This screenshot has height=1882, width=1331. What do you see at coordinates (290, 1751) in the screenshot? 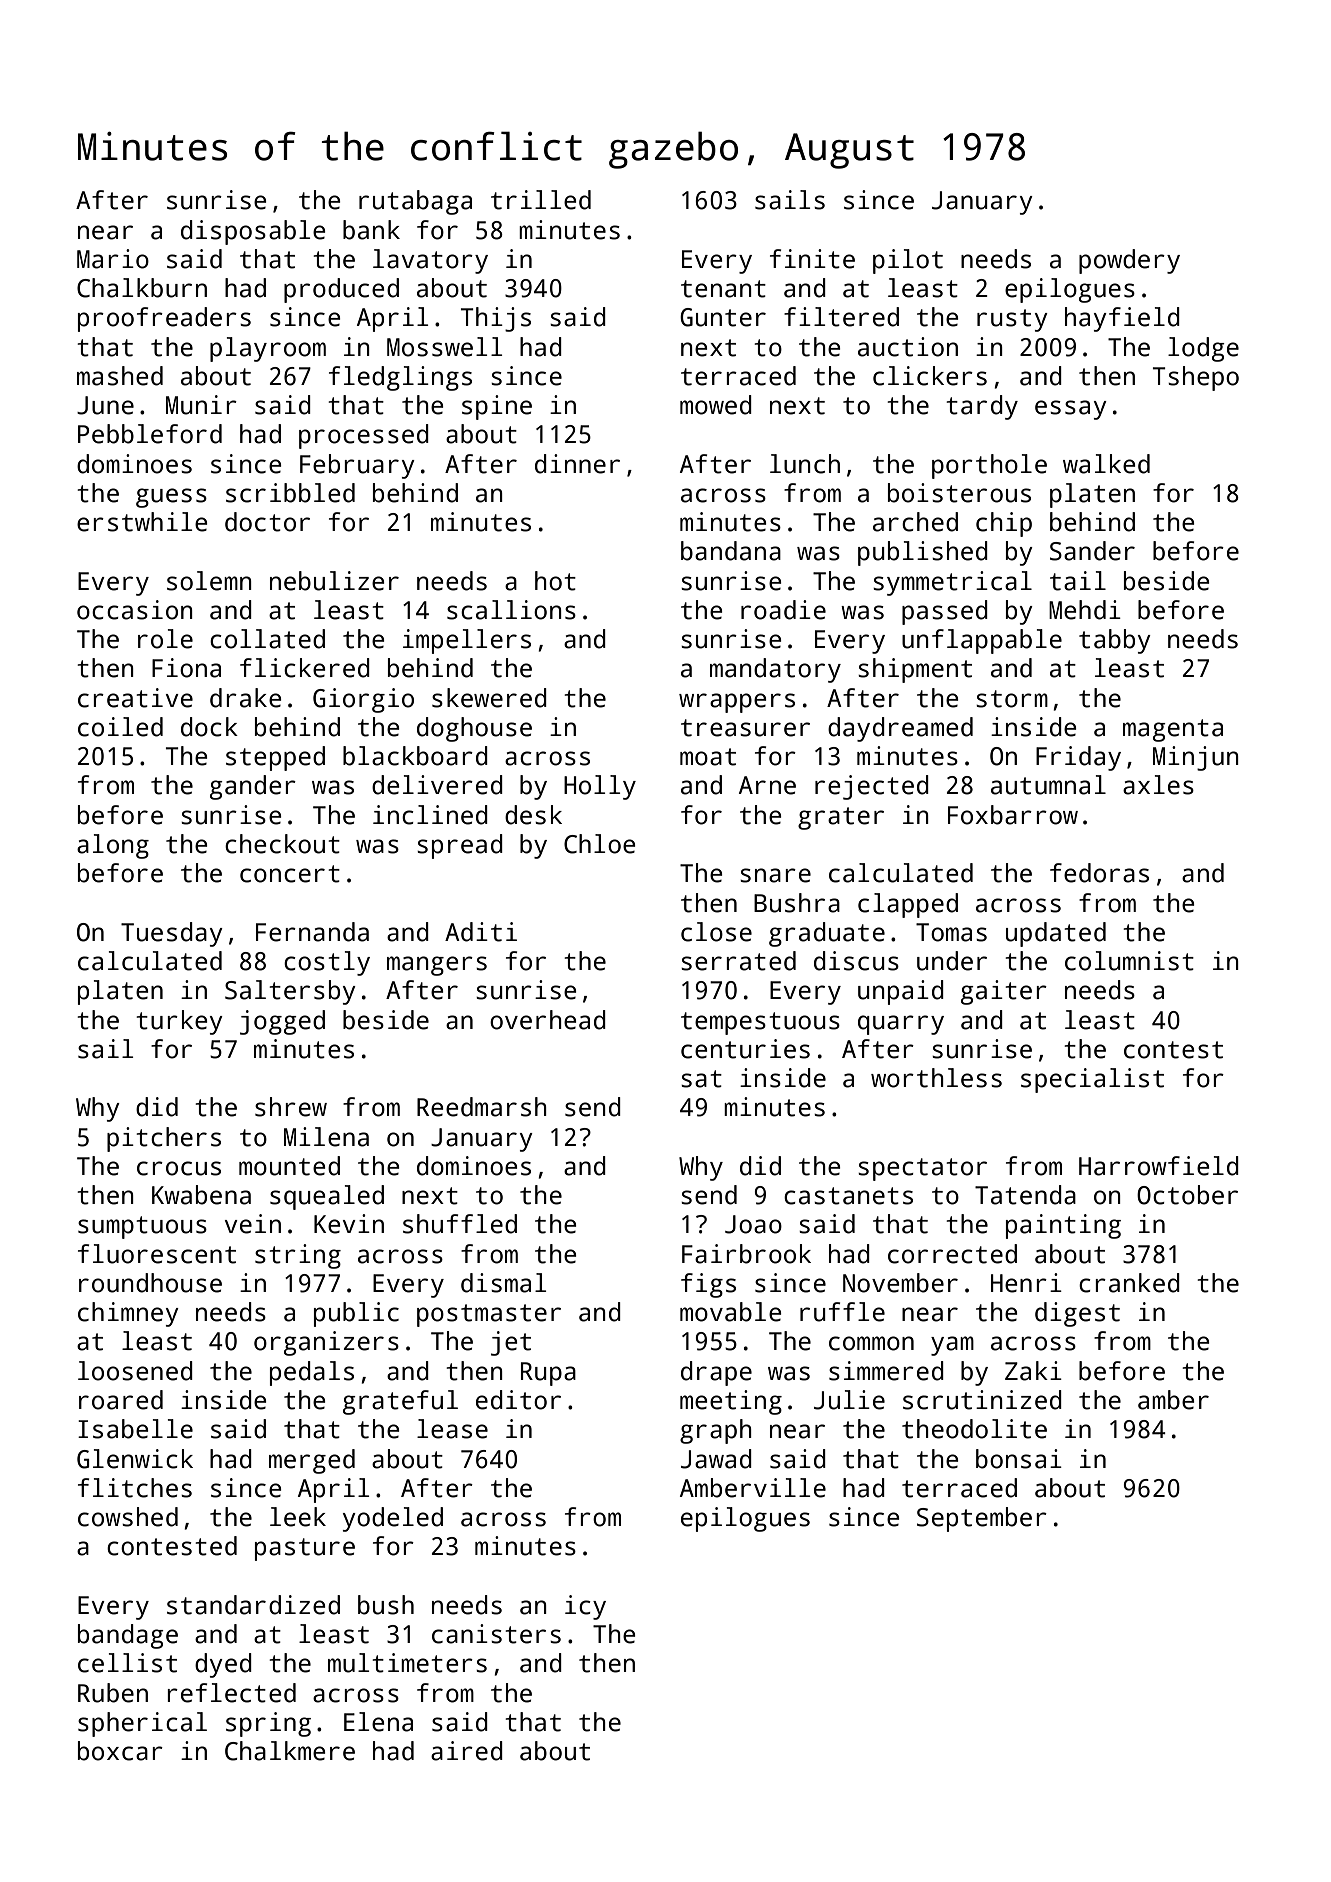
I see `Chalkmere` at bounding box center [290, 1751].
